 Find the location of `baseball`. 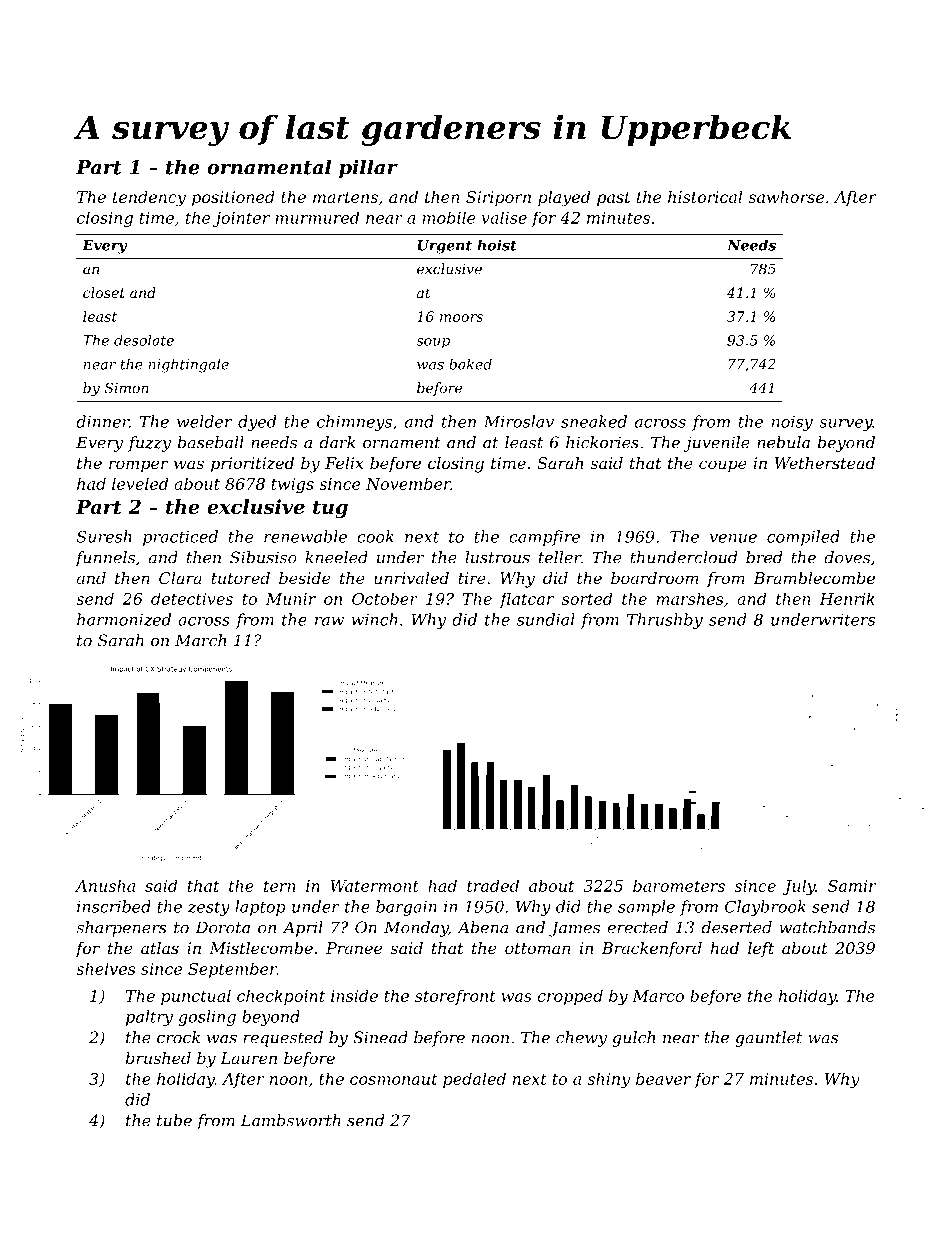

baseball is located at coordinates (211, 442).
